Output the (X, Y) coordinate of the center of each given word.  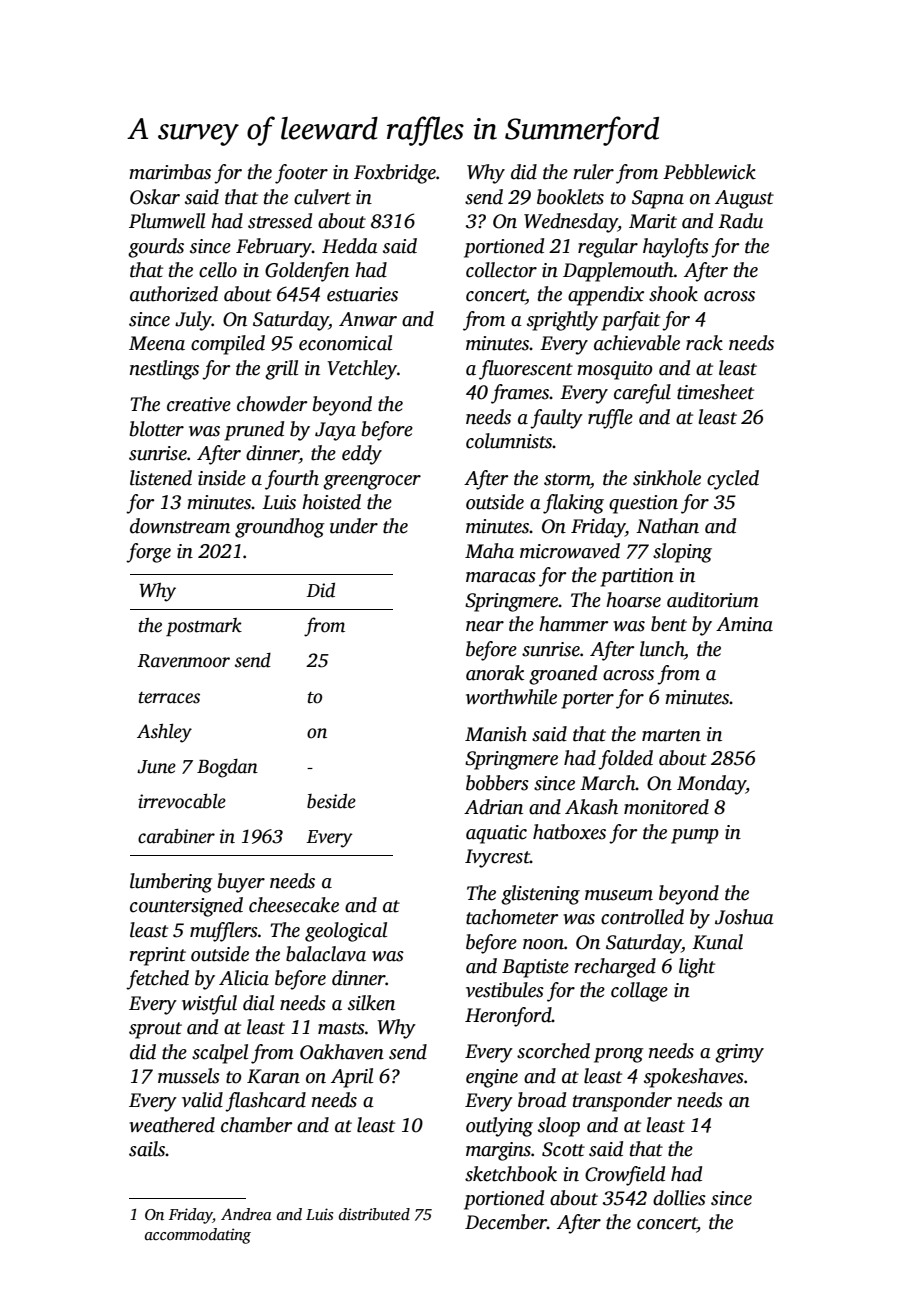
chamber (256, 1125)
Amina (744, 624)
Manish (496, 734)
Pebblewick (709, 172)
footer (301, 174)
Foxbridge (395, 174)
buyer (241, 883)
